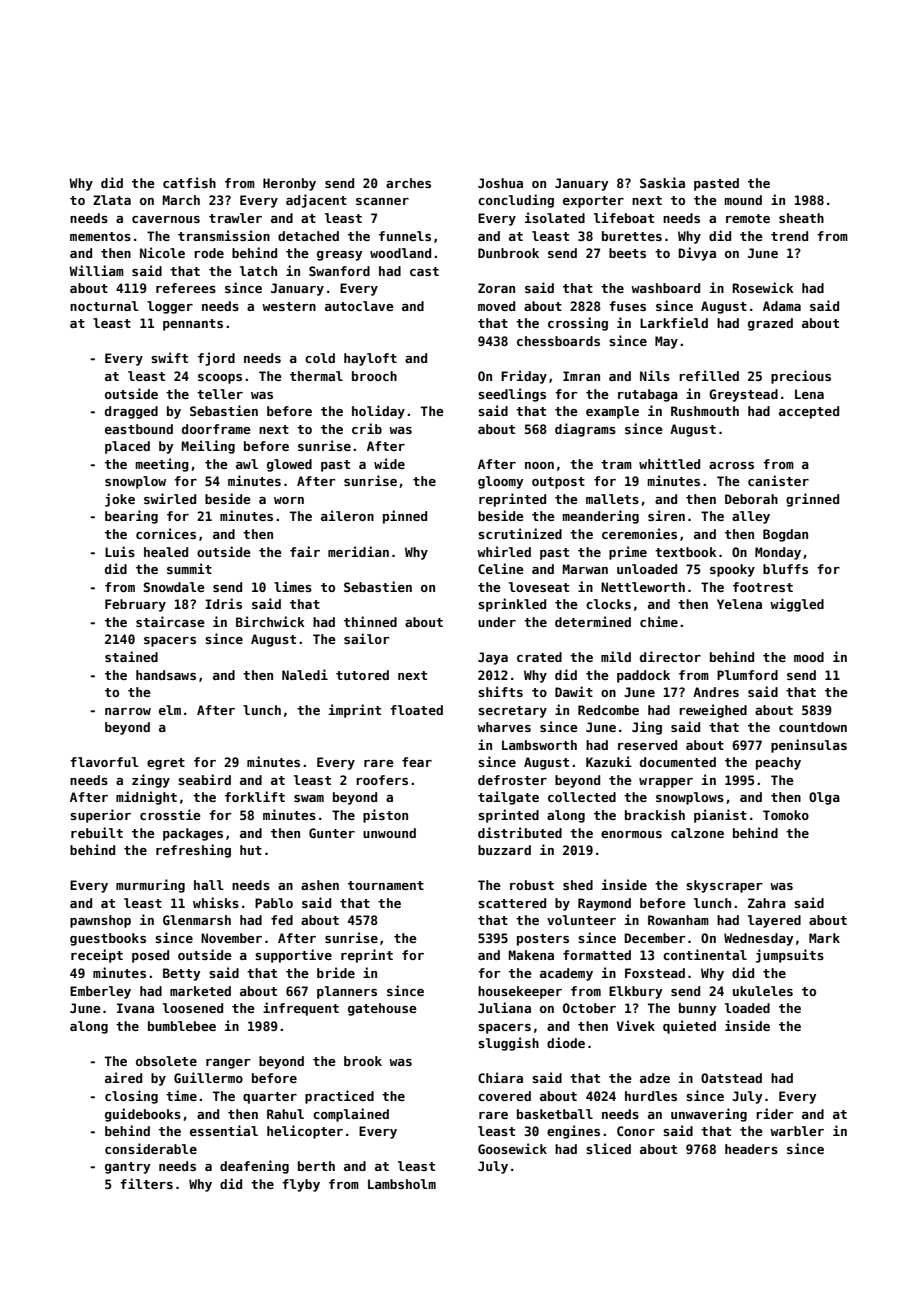  I want to click on catfish, so click(189, 182).
